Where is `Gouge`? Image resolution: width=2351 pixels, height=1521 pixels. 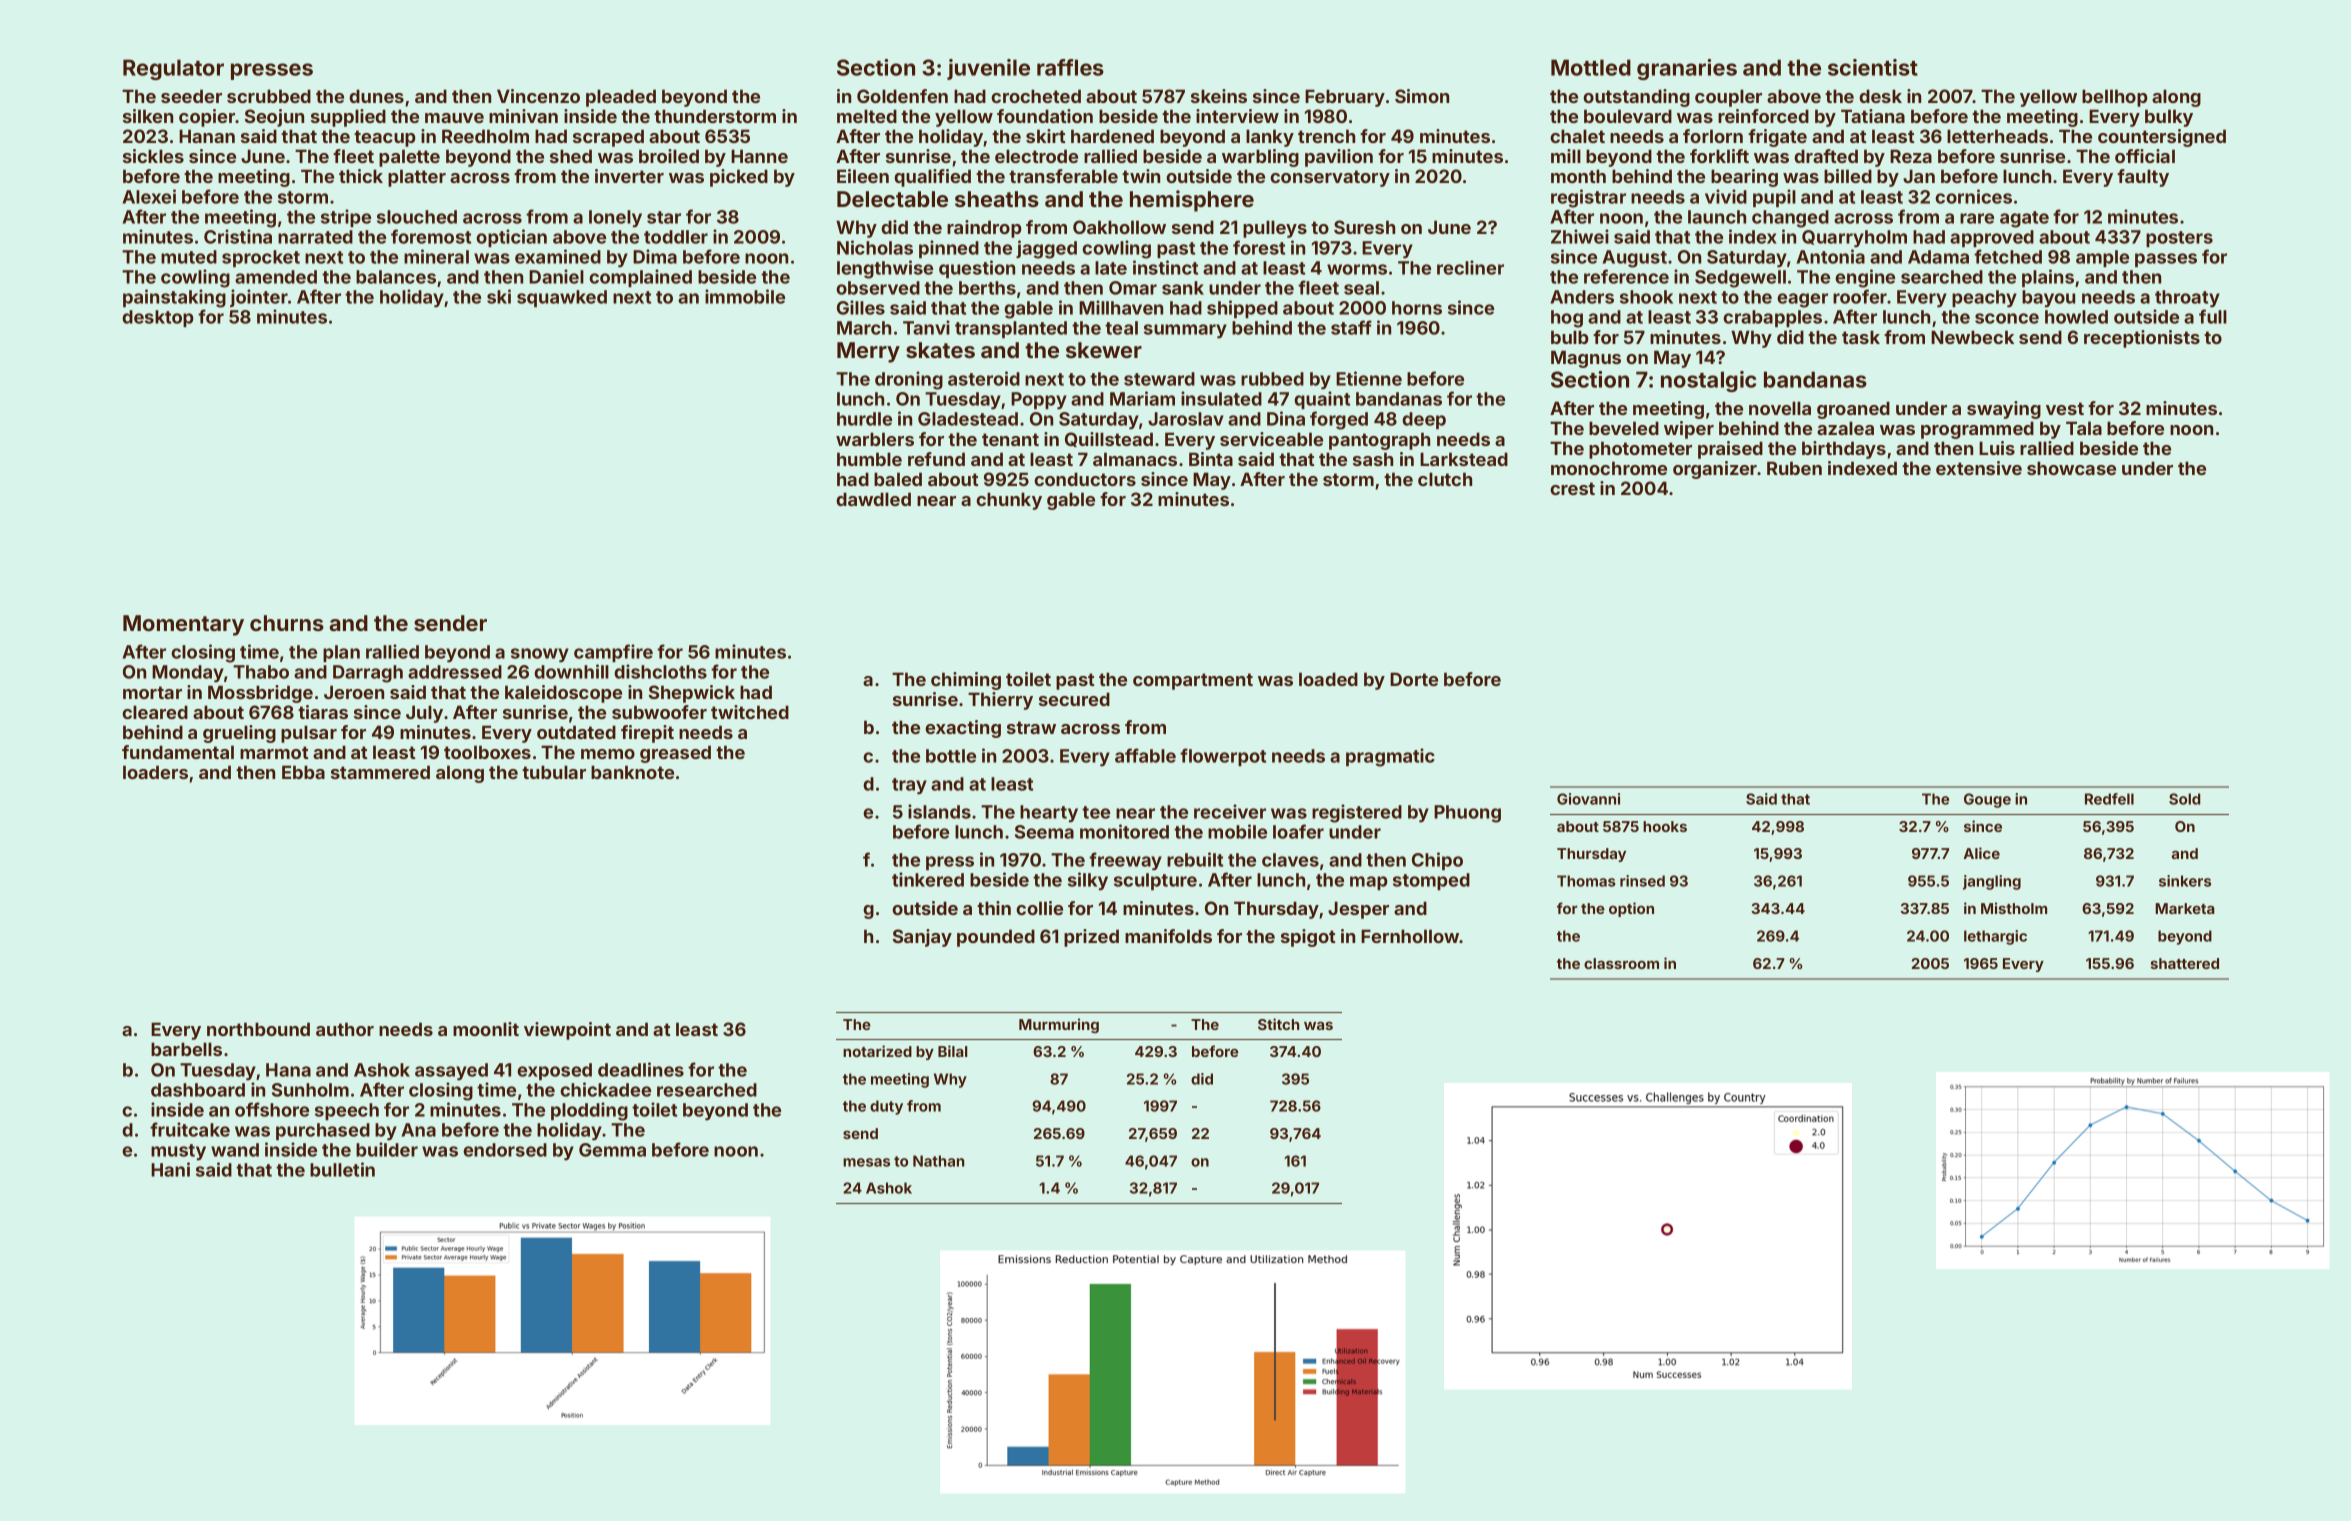
Gouge is located at coordinates (1987, 800).
